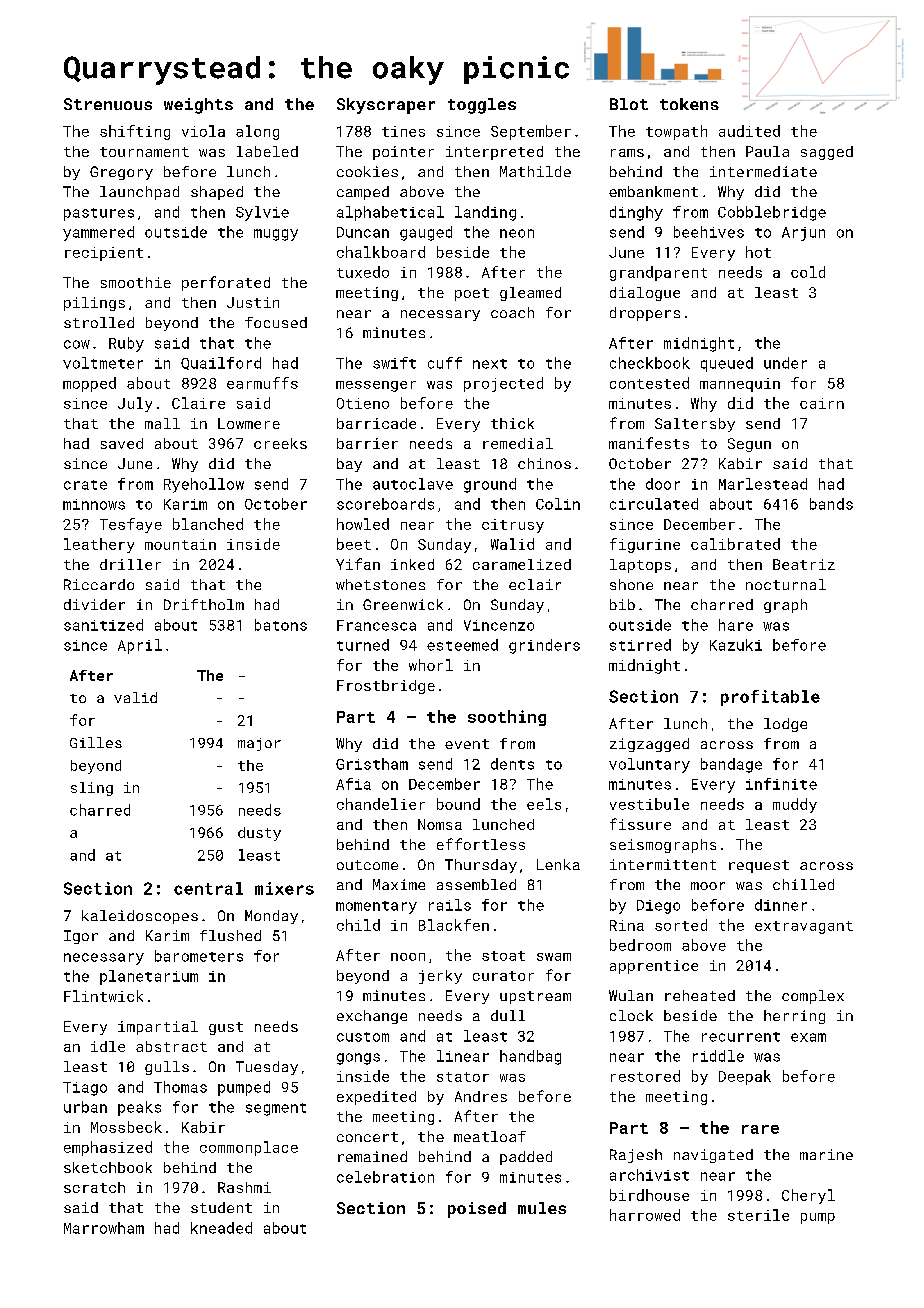 The image size is (924, 1308). What do you see at coordinates (785, 725) in the screenshot?
I see `lodge` at bounding box center [785, 725].
